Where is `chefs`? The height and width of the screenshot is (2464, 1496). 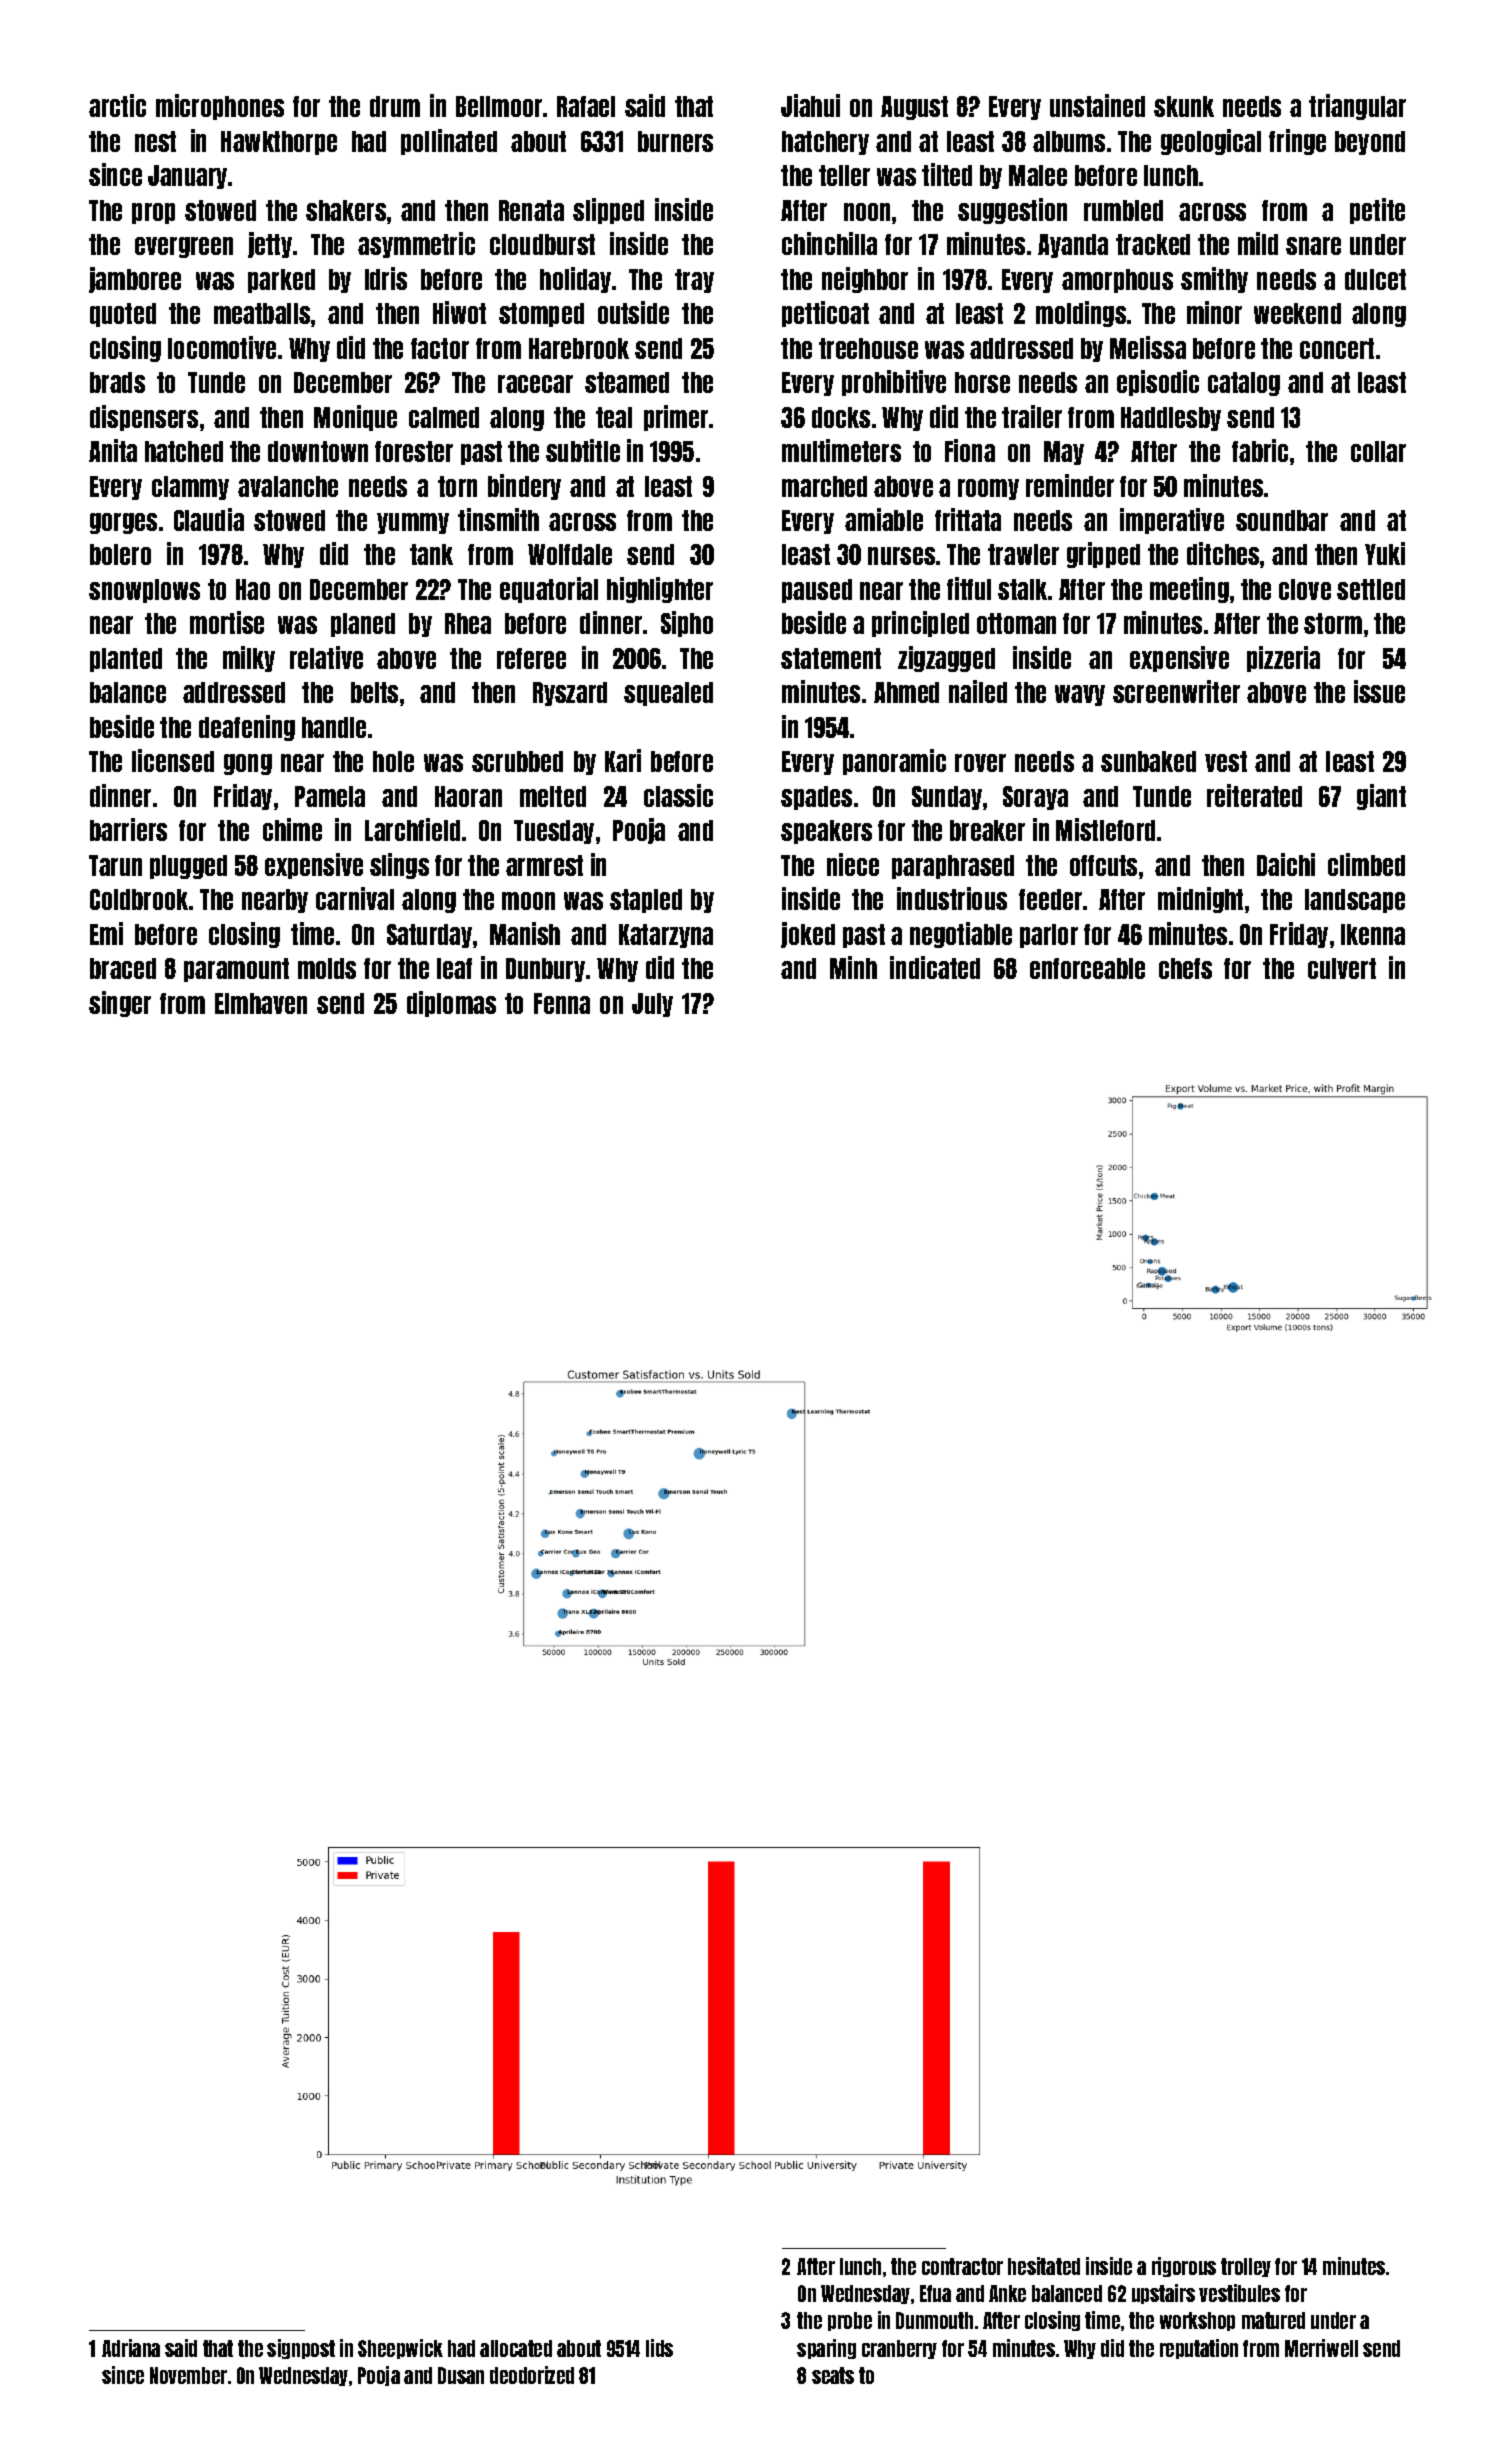
chefs is located at coordinates (1185, 968).
